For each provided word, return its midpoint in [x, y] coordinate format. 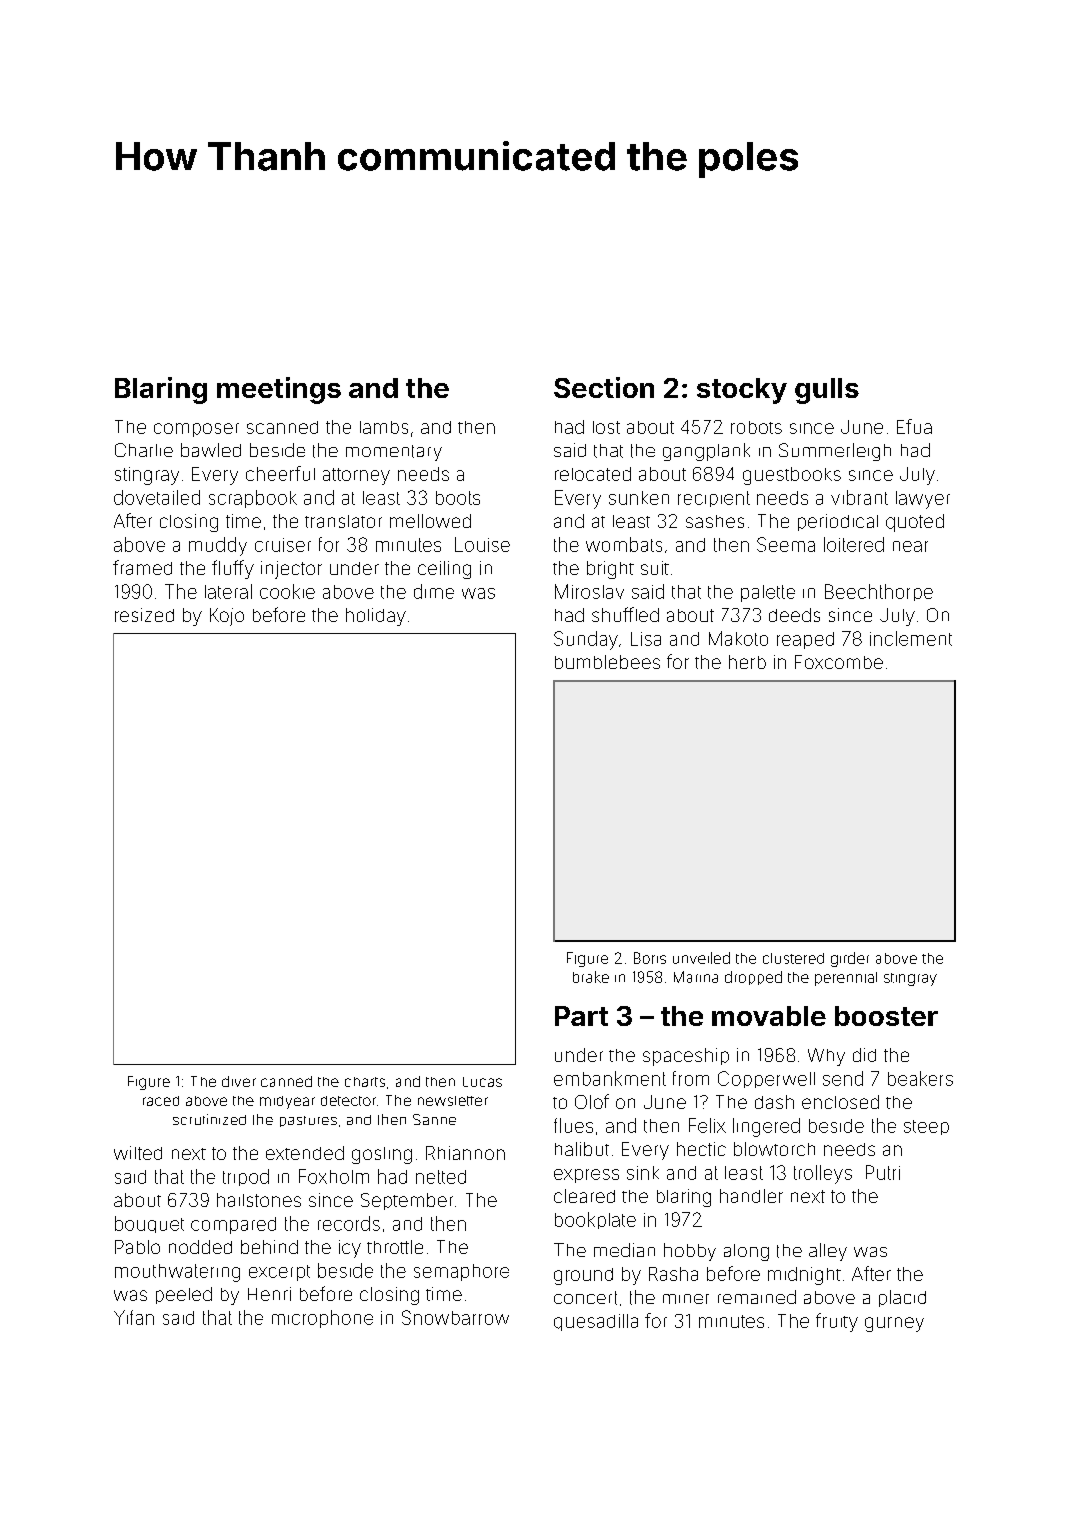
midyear [287, 1102]
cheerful [280, 473]
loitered [854, 544]
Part [581, 1016]
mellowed [430, 521]
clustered [793, 958]
